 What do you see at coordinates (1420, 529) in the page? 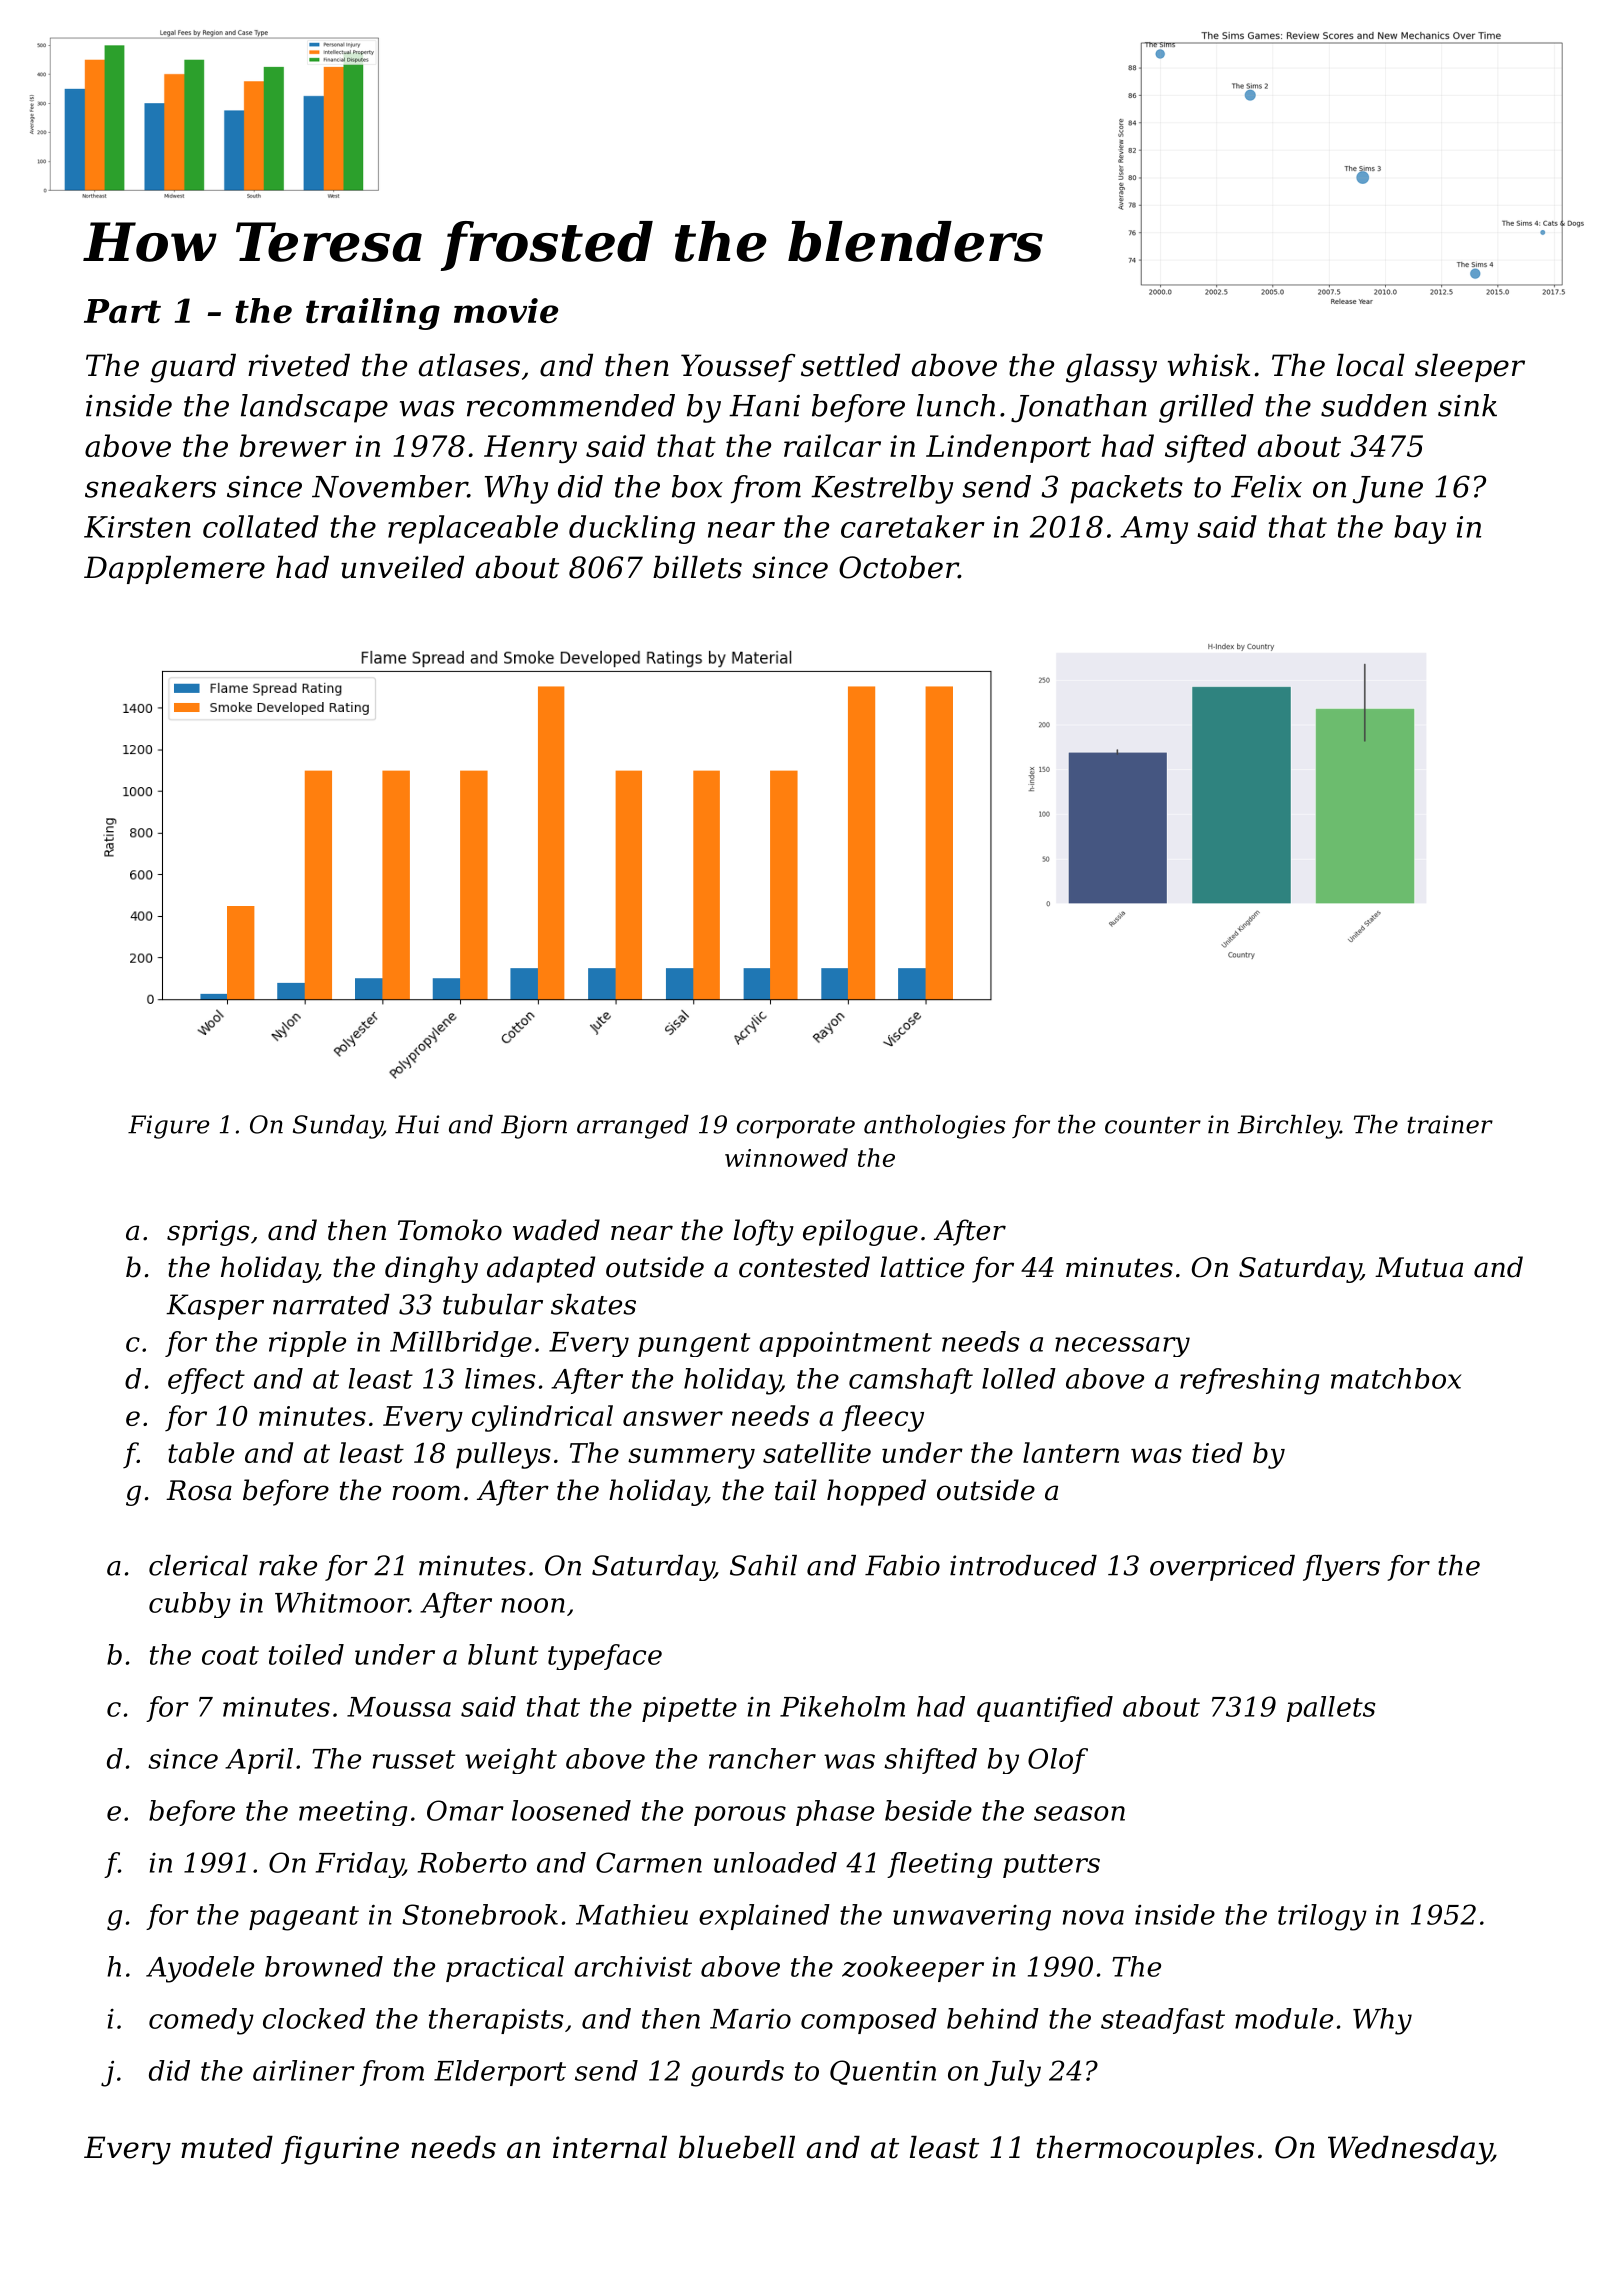
I see `bay` at bounding box center [1420, 529].
